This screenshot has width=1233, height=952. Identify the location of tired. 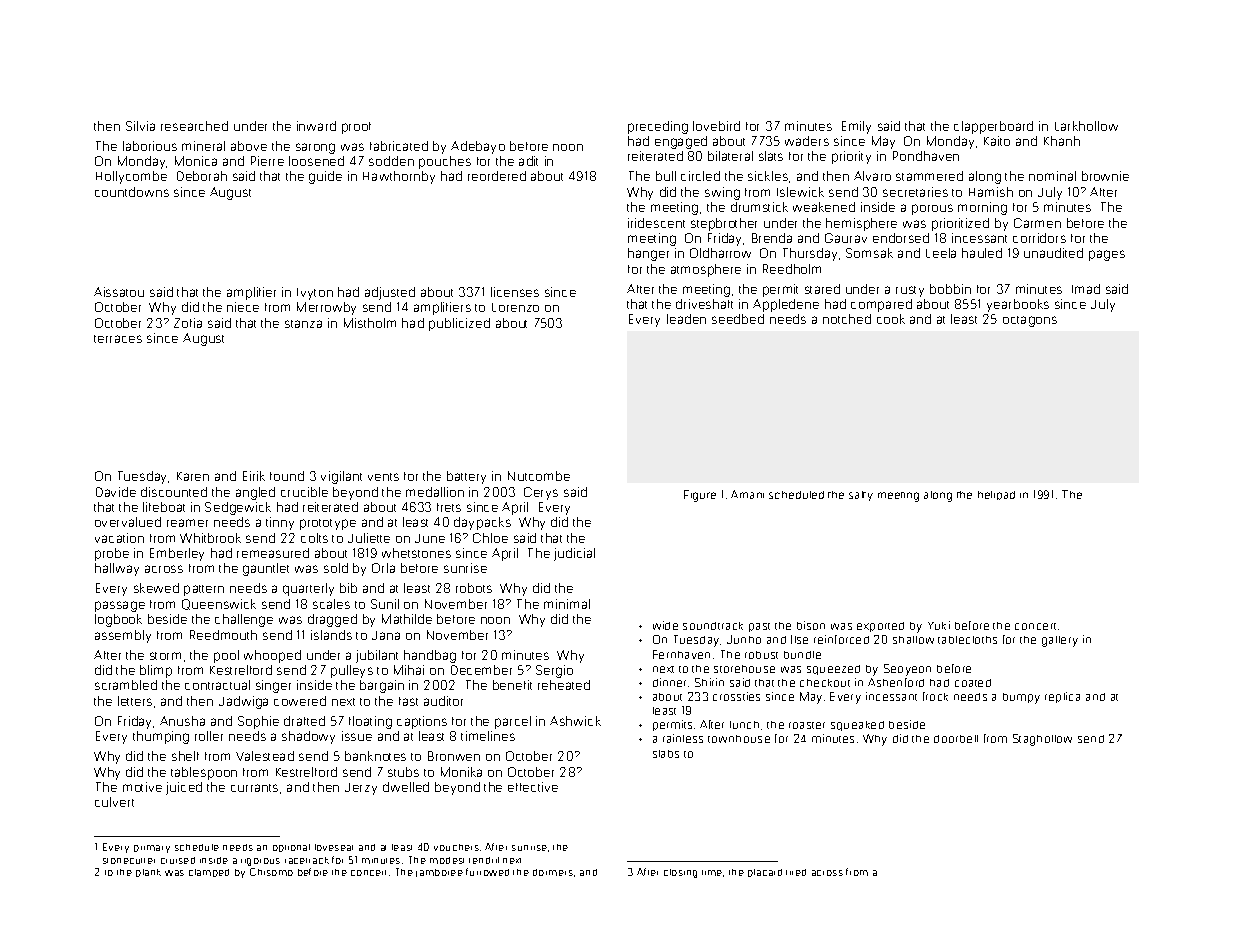
(796, 872).
